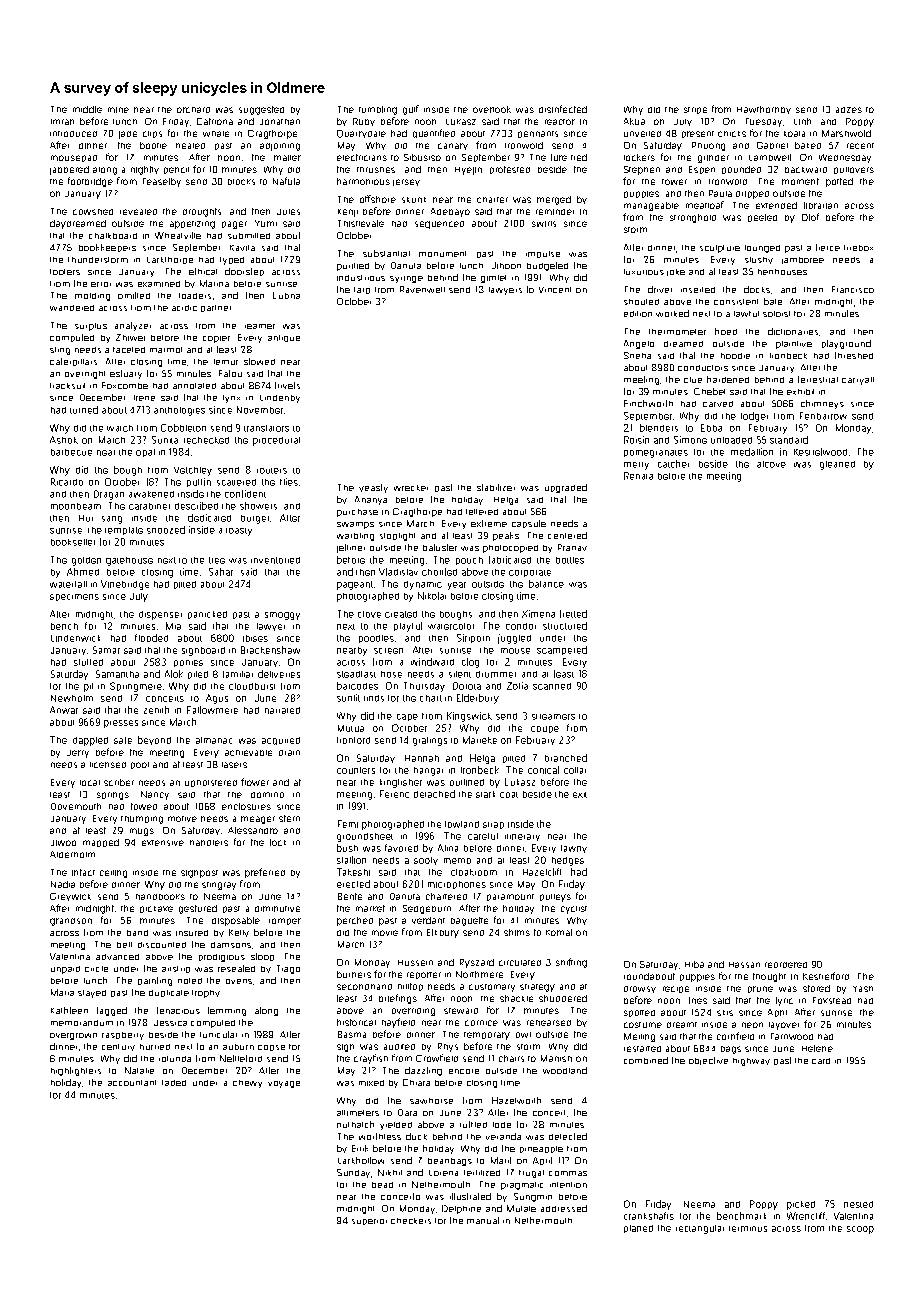  What do you see at coordinates (837, 465) in the screenshot?
I see `gleaned` at bounding box center [837, 465].
